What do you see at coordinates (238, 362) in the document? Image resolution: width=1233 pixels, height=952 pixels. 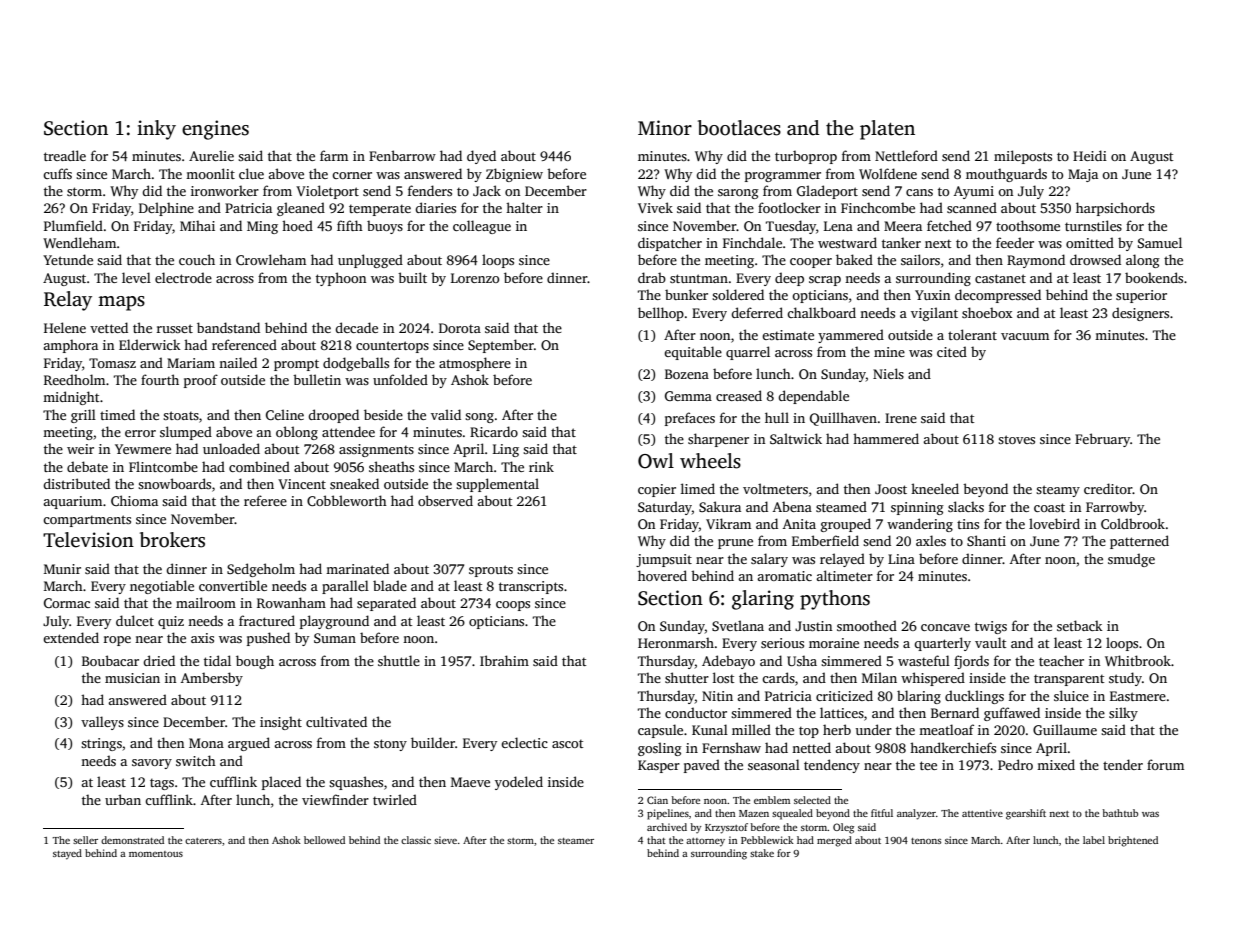 I see `nailed` at bounding box center [238, 362].
